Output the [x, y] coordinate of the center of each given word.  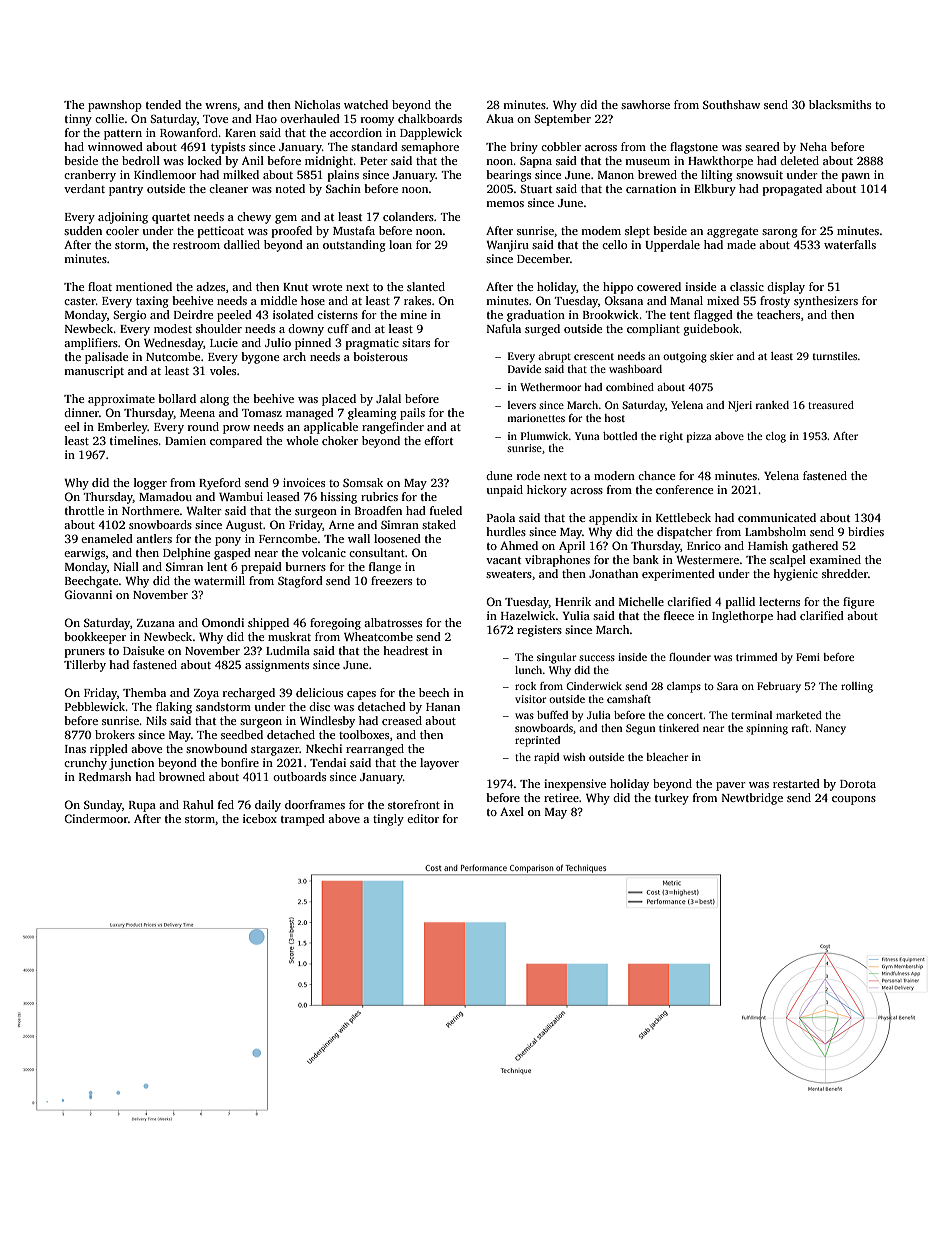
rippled [109, 750]
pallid [740, 603]
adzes [210, 286]
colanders [408, 216]
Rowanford [189, 132]
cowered [659, 286]
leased [283, 496]
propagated [792, 190]
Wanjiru [507, 246]
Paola [501, 517]
